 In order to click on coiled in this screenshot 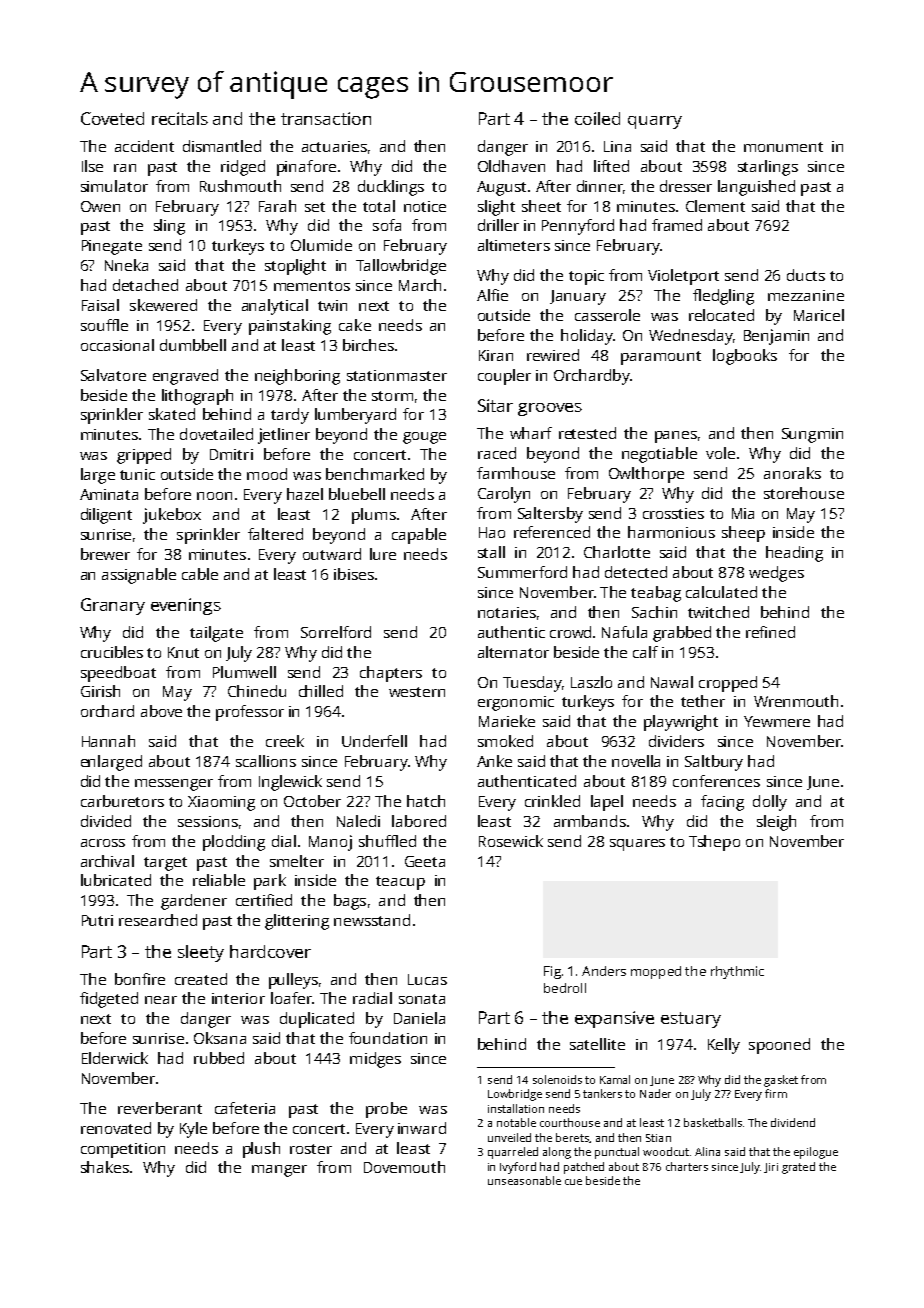, I will do `click(597, 118)`.
